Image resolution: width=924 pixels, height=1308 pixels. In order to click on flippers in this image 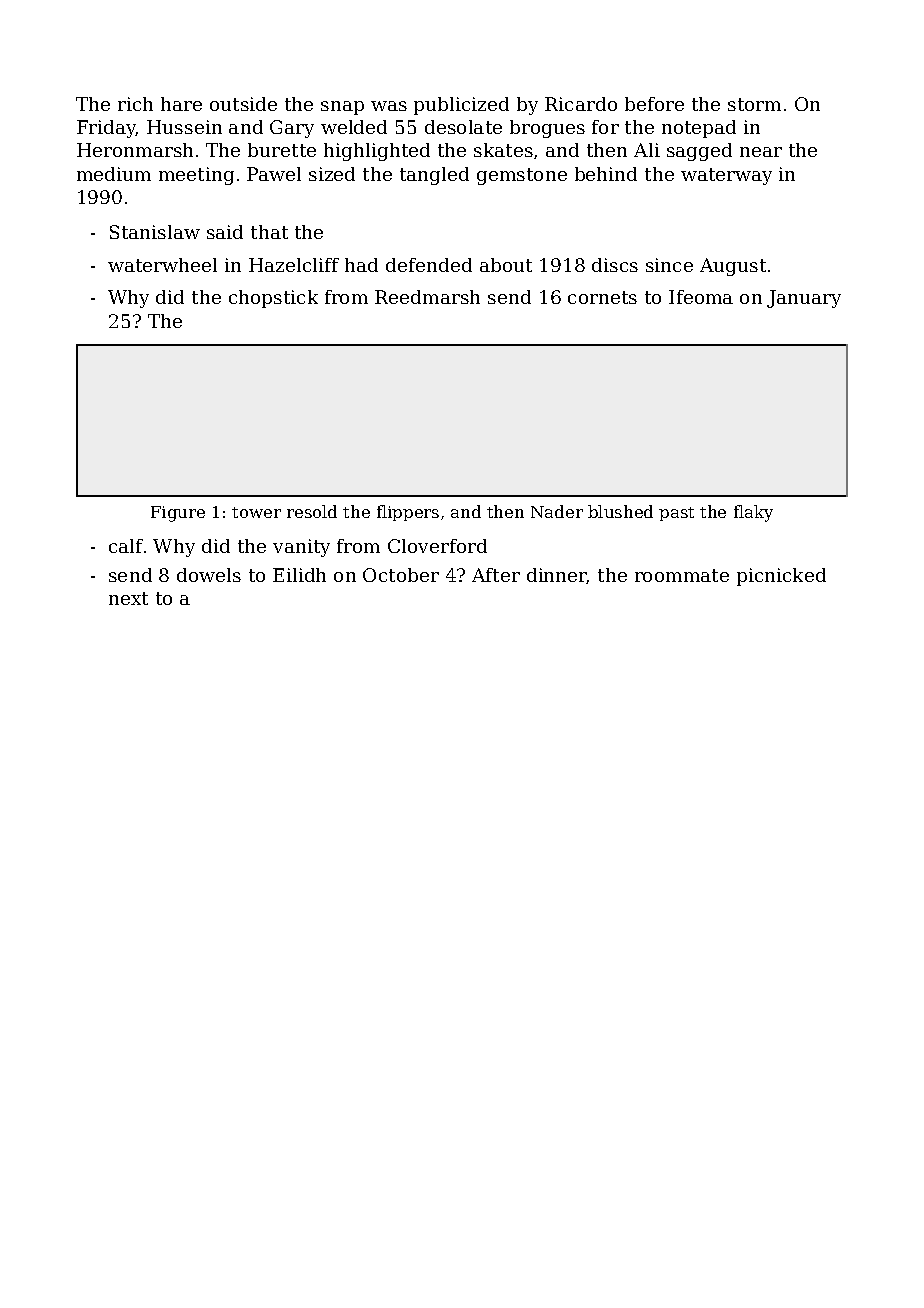, I will do `click(408, 513)`.
